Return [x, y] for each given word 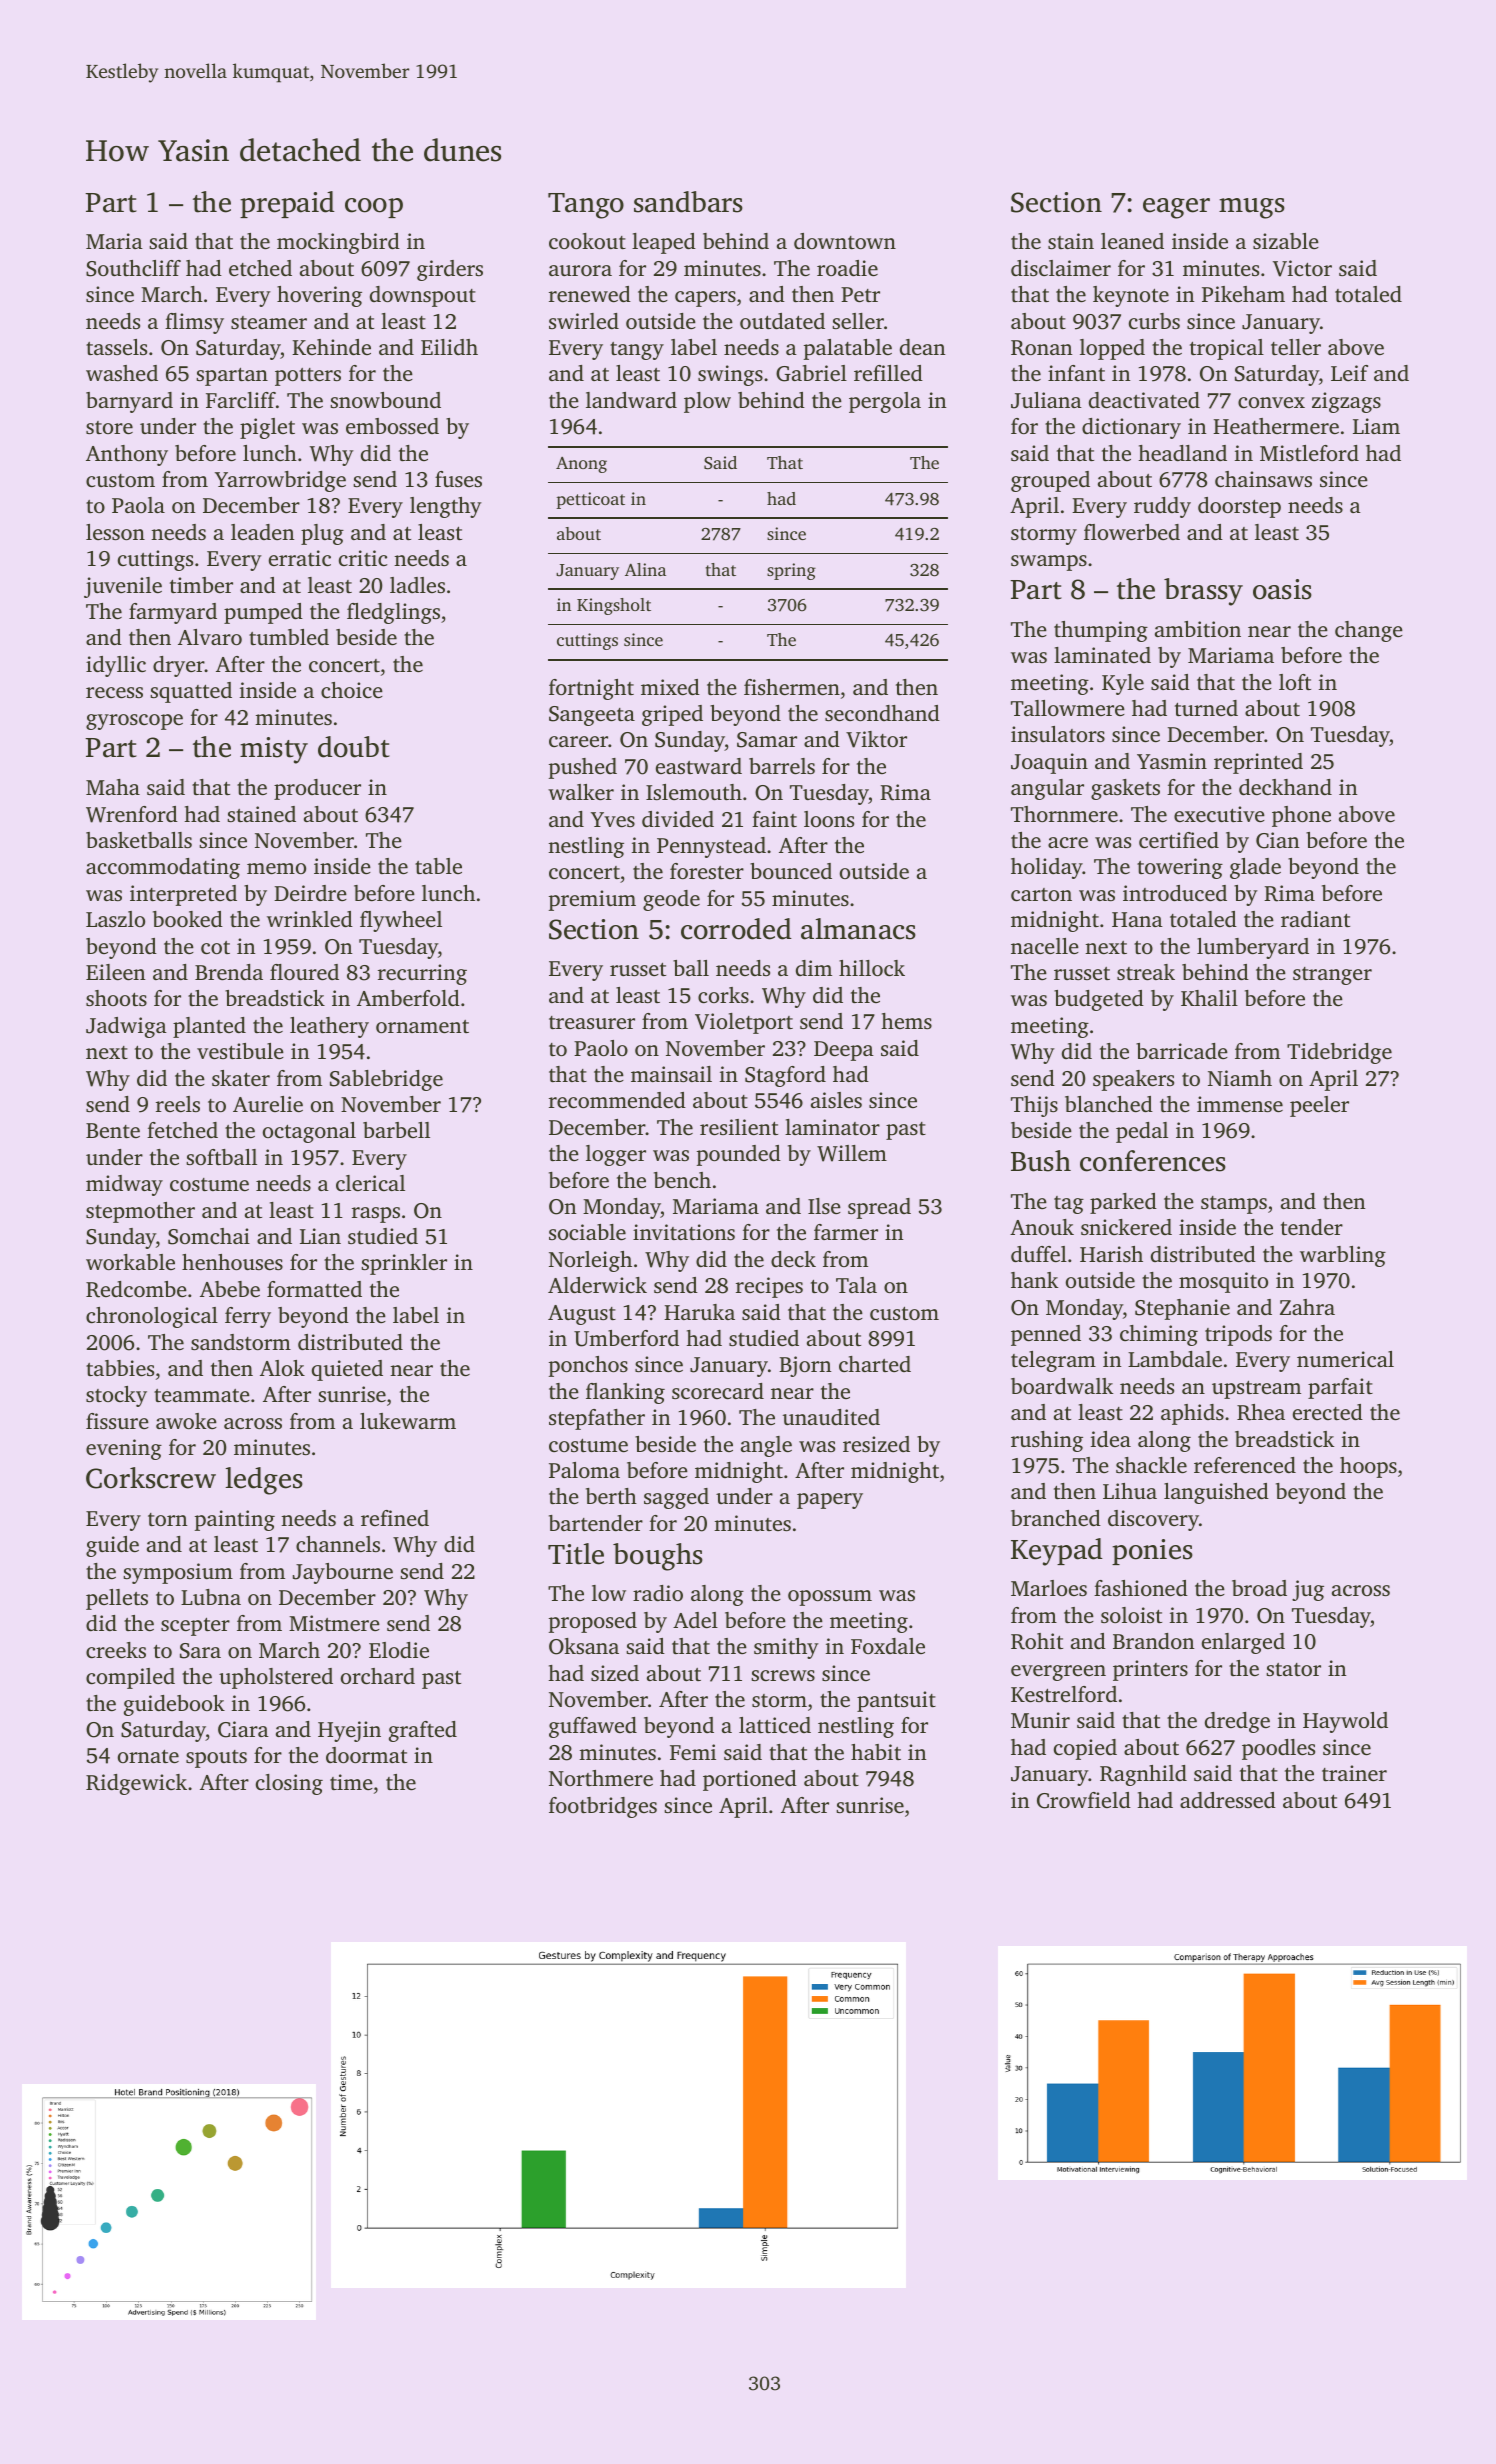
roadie [847, 268]
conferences [1153, 1161]
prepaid [287, 204]
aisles [836, 1100]
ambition [1198, 629]
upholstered [276, 1678]
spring [791, 571]
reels [178, 1104]
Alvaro [210, 637]
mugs [1252, 208]
